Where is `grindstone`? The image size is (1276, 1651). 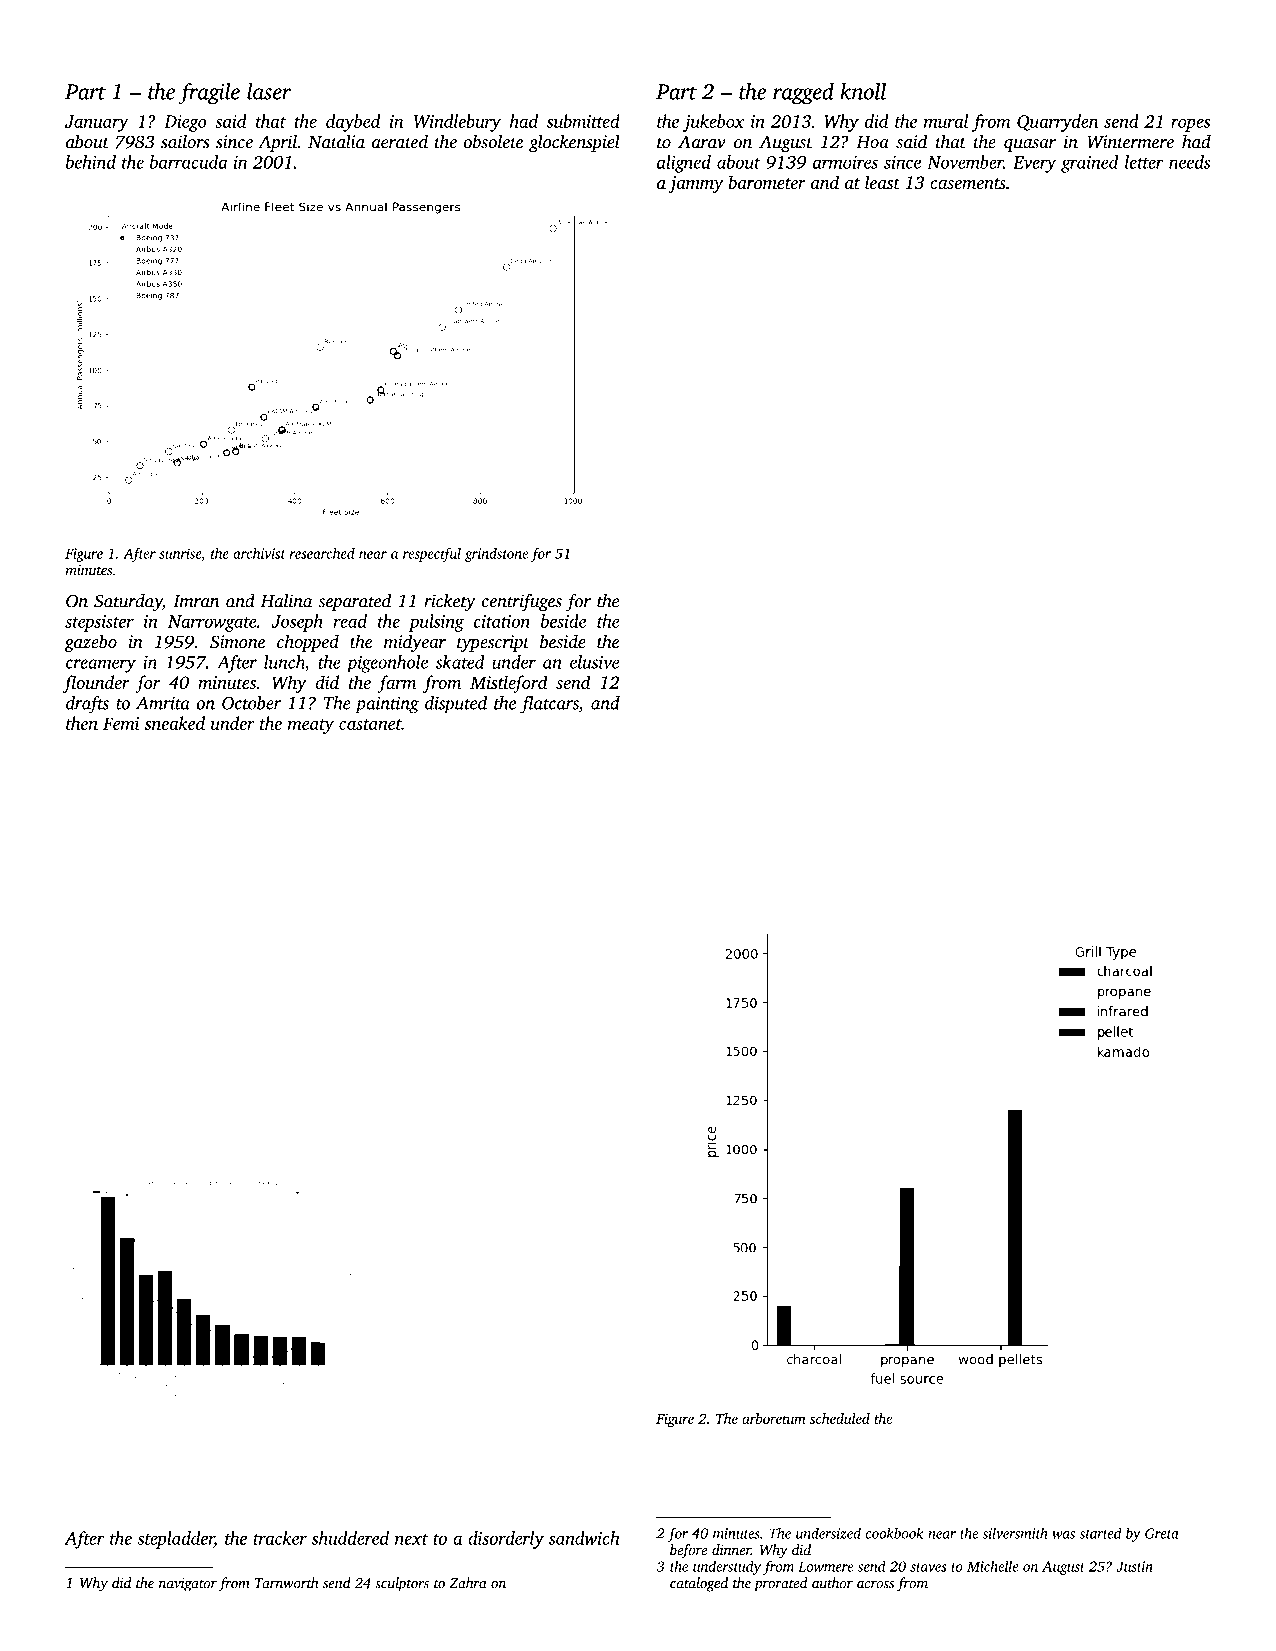 grindstone is located at coordinates (496, 555).
